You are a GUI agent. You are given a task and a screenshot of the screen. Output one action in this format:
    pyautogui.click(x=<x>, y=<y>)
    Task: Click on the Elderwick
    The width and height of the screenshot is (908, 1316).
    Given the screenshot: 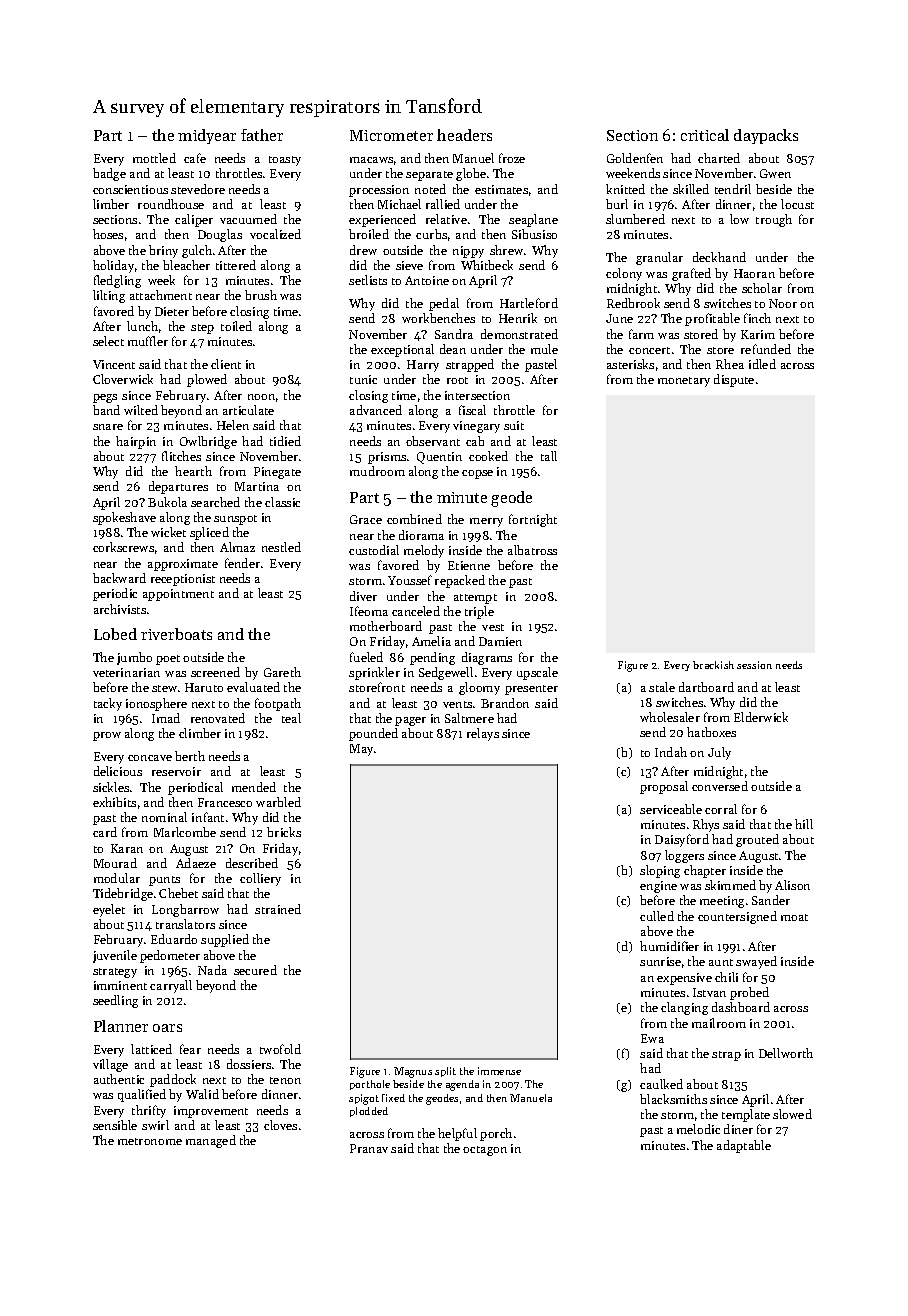 What is the action you would take?
    pyautogui.click(x=761, y=717)
